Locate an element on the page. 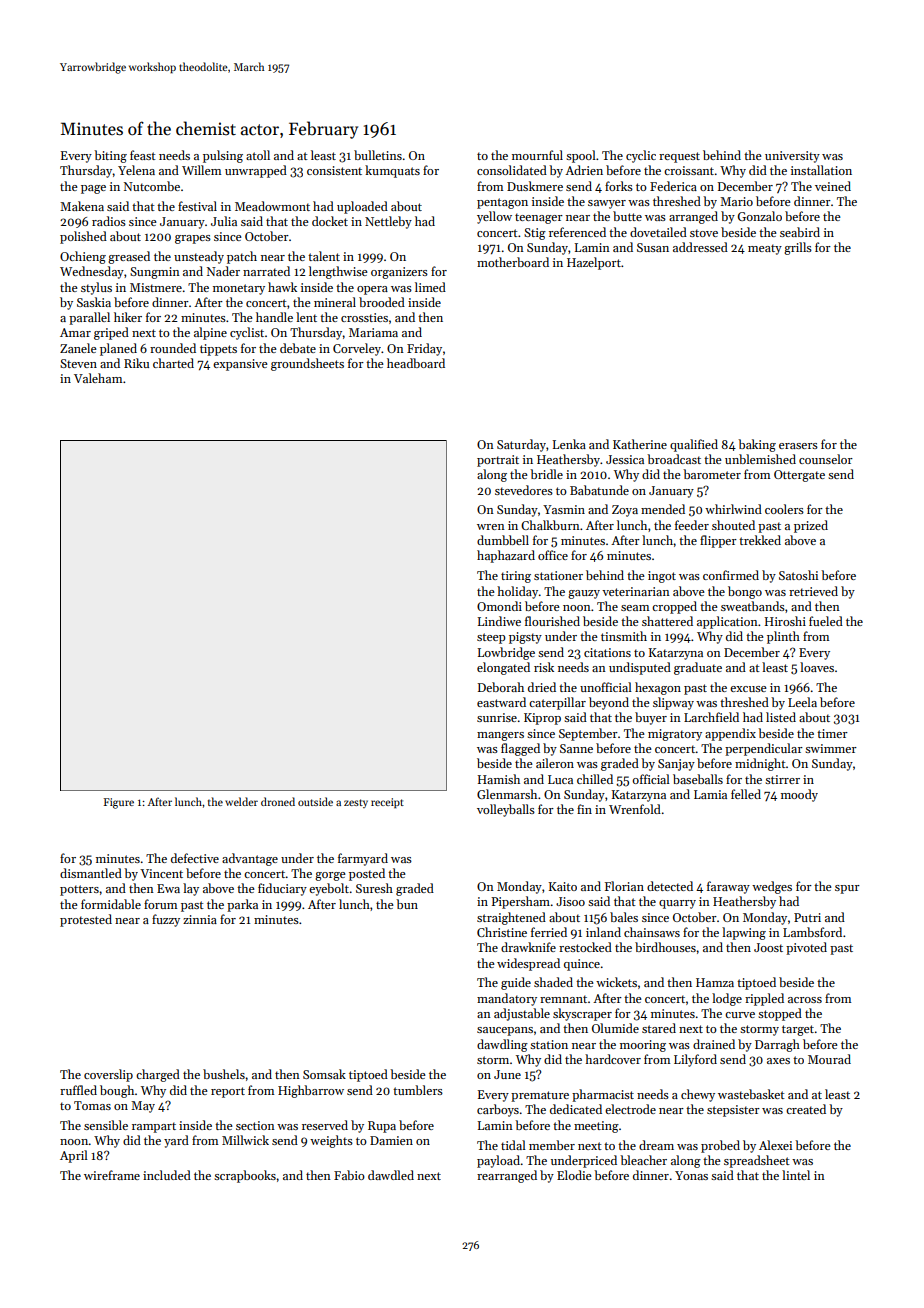 The image size is (924, 1308). droned is located at coordinates (278, 801).
